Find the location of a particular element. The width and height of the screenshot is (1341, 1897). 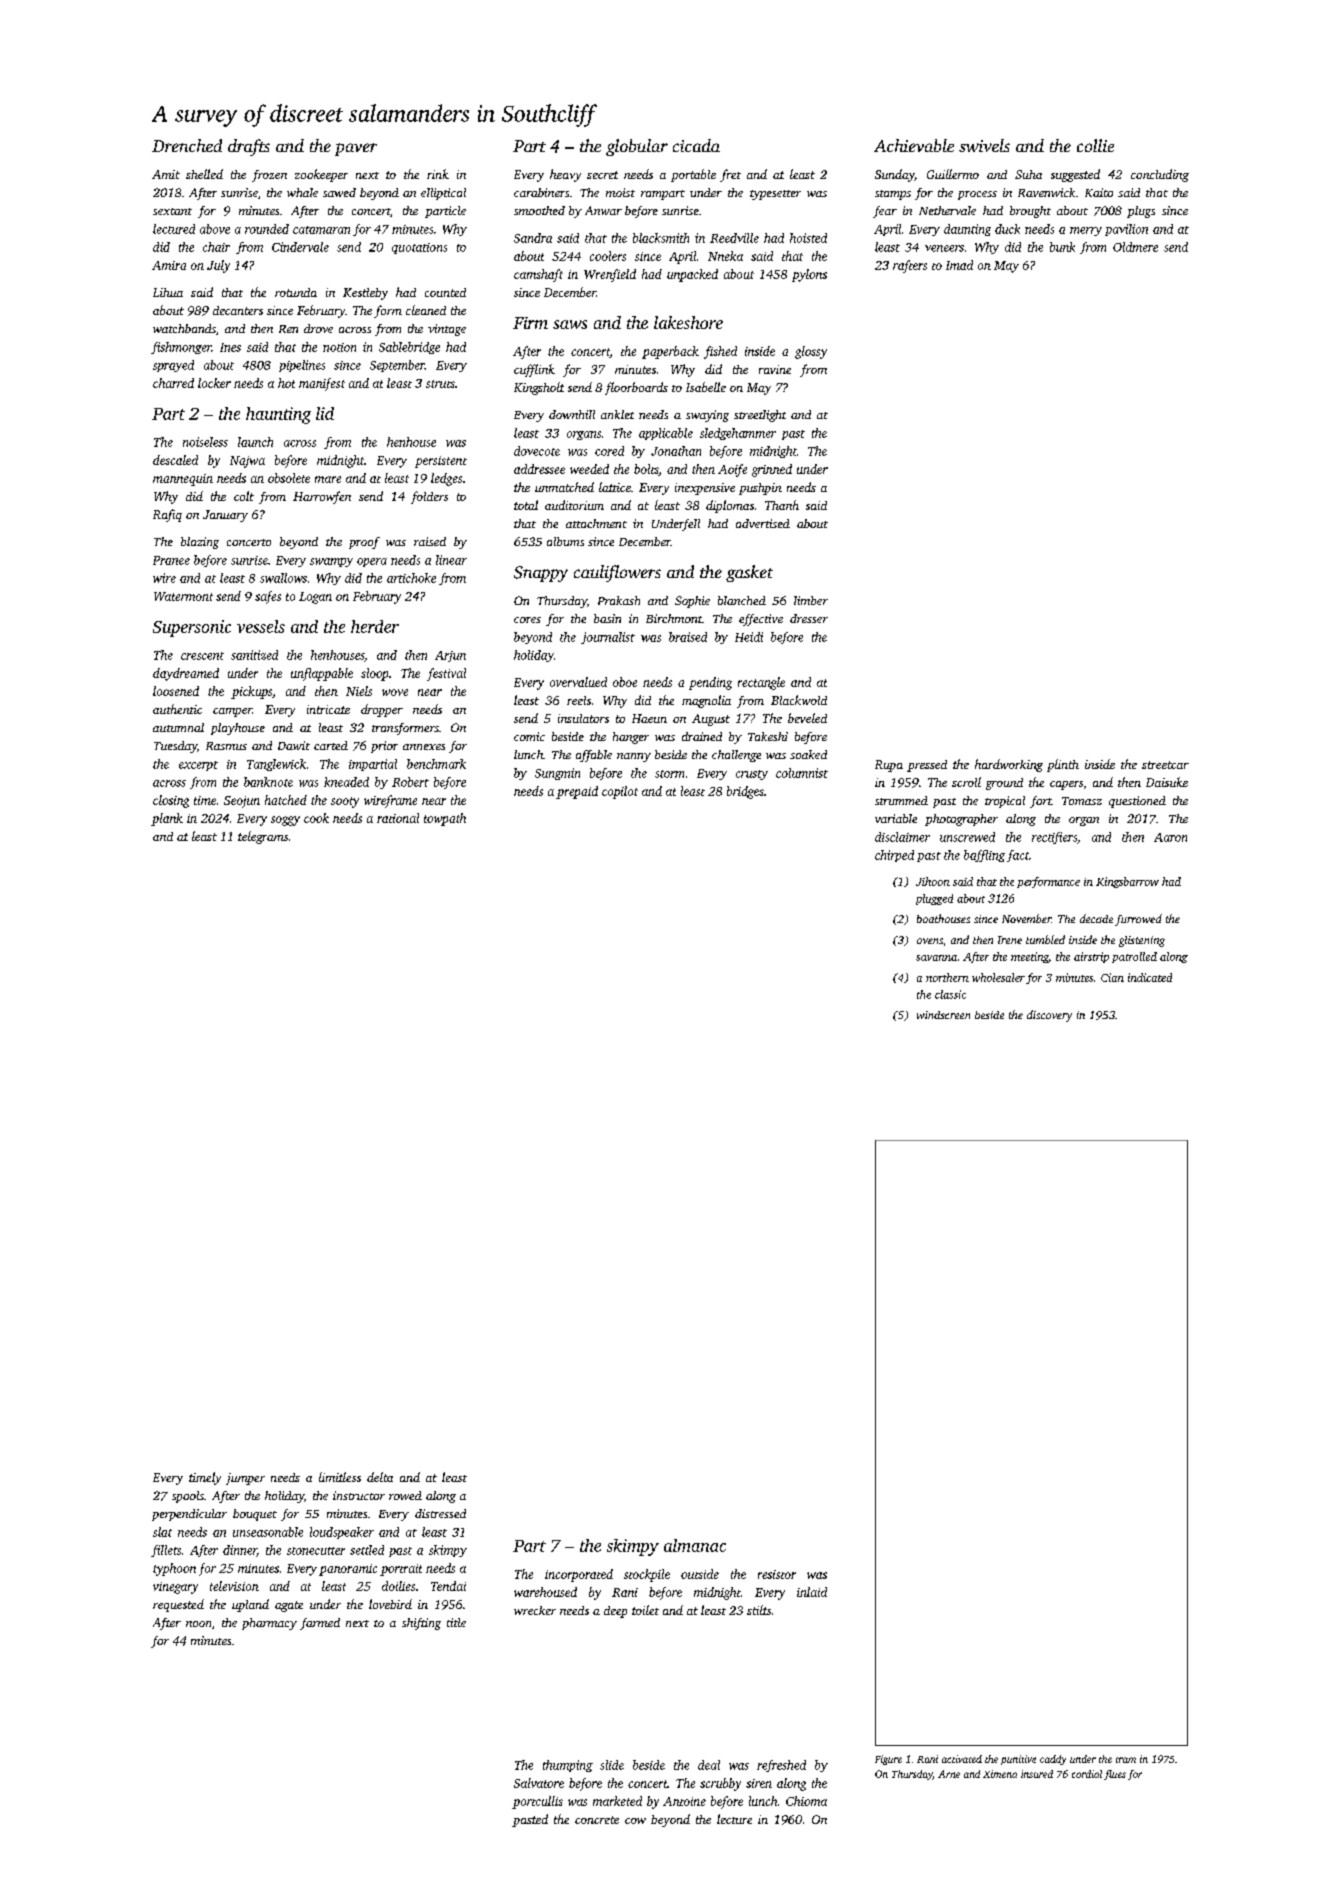

classic is located at coordinates (950, 994).
